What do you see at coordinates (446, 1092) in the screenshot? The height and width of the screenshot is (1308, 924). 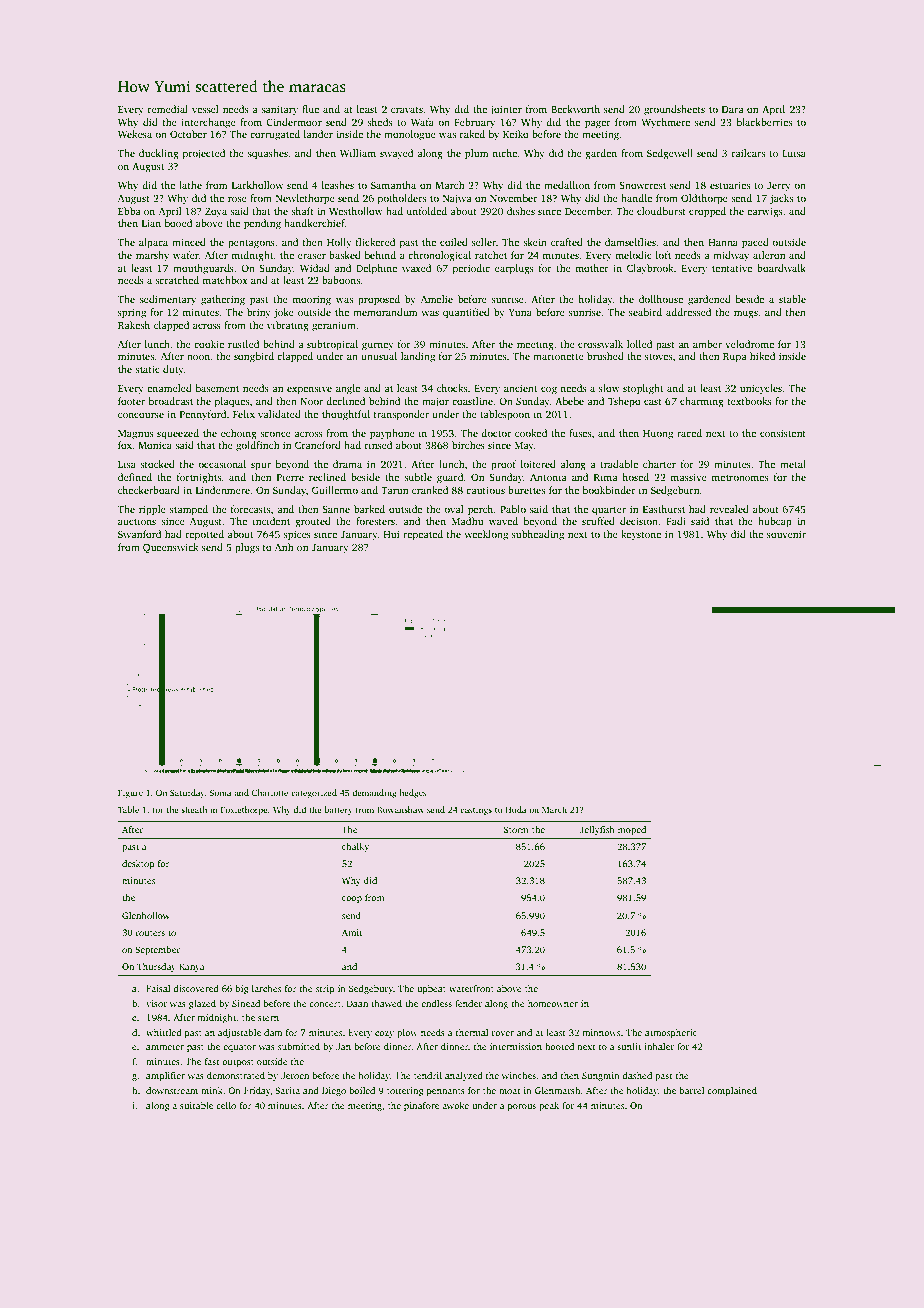 I see `pennants` at bounding box center [446, 1092].
